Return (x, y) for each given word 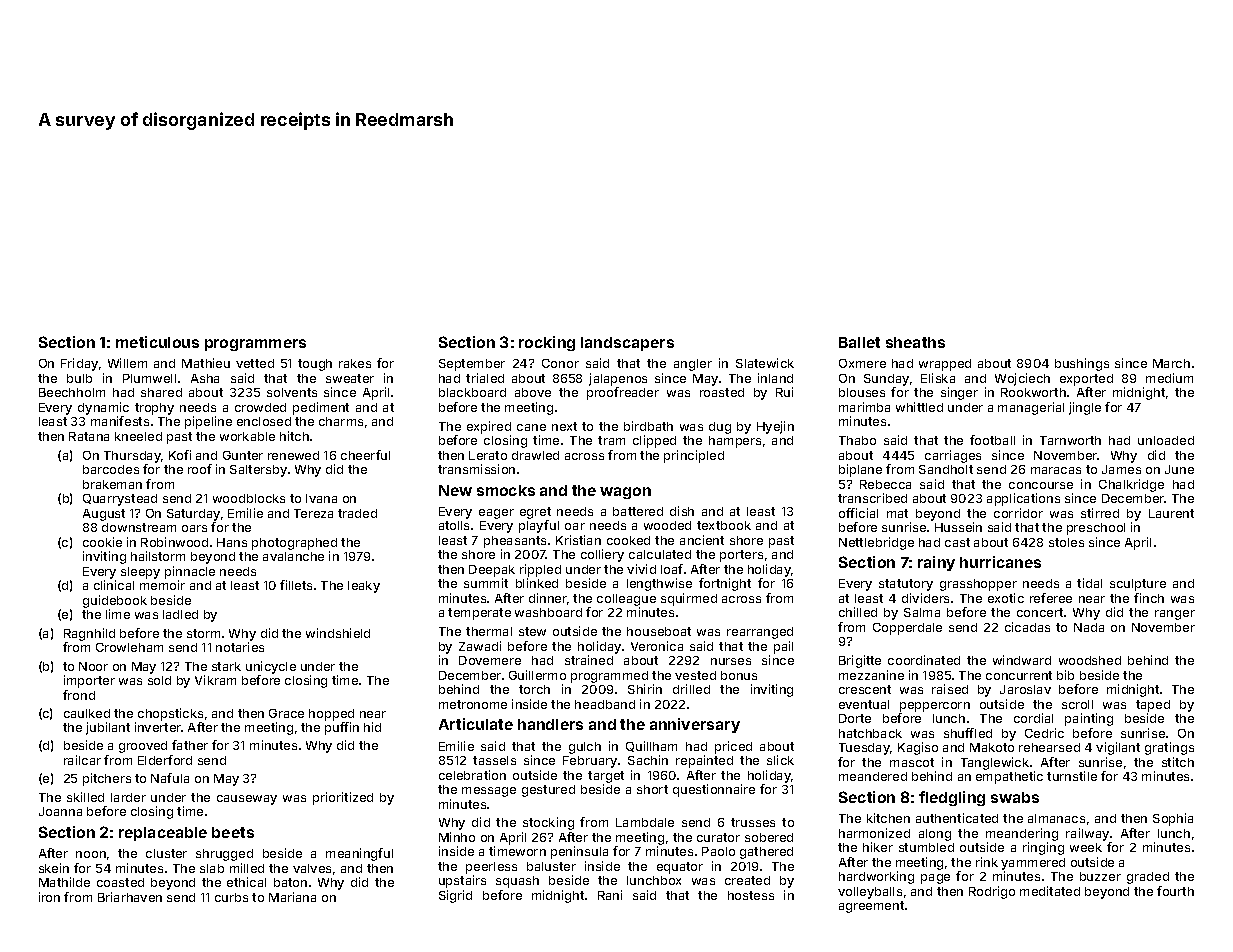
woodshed (1090, 660)
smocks (506, 490)
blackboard (472, 392)
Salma (922, 612)
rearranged (760, 633)
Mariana (292, 897)
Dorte (855, 718)
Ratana (89, 436)
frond (79, 695)
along (935, 835)
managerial (1031, 408)
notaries (240, 647)
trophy (154, 409)
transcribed (872, 498)
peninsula (579, 852)
